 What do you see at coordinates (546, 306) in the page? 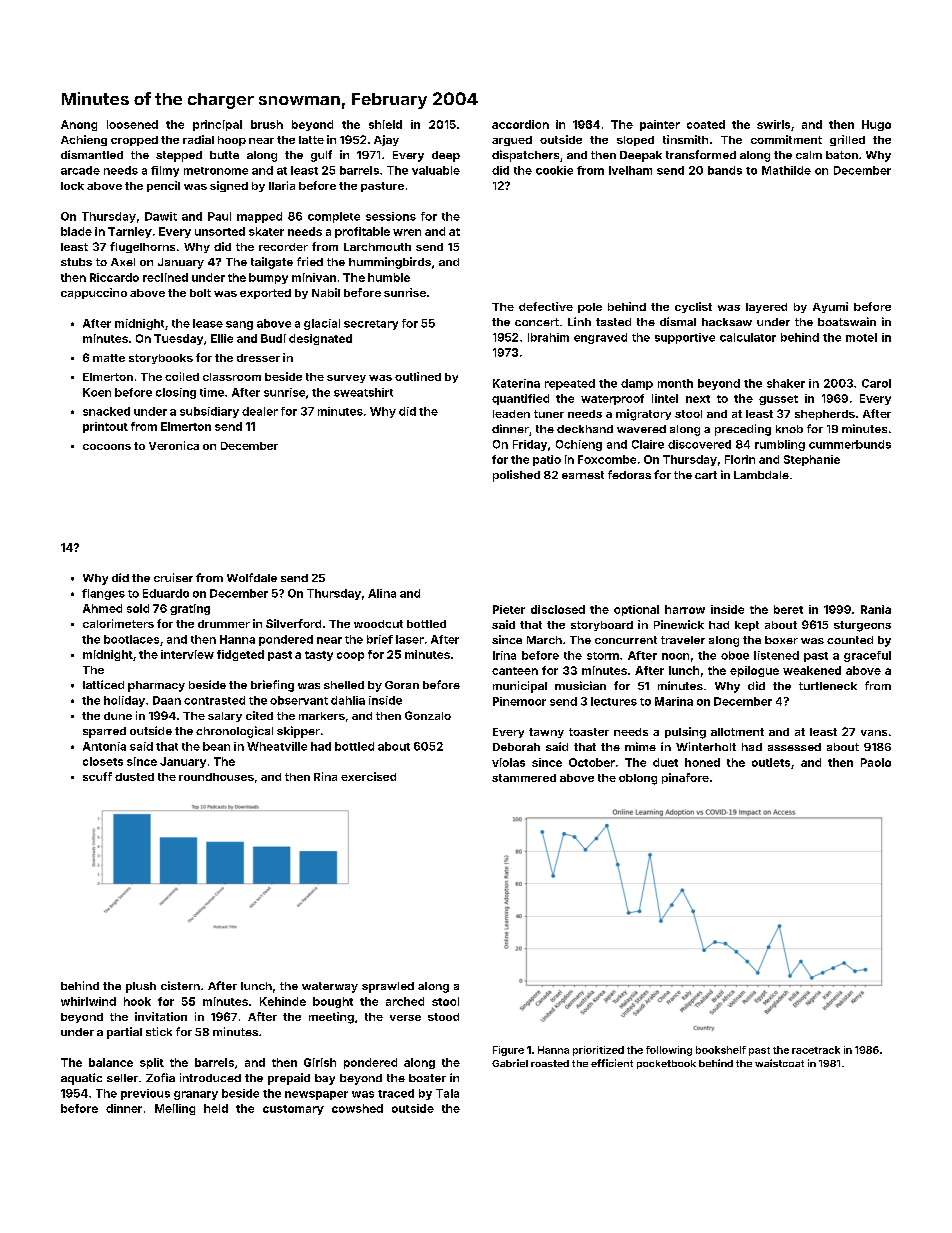
I see `defective` at bounding box center [546, 306].
